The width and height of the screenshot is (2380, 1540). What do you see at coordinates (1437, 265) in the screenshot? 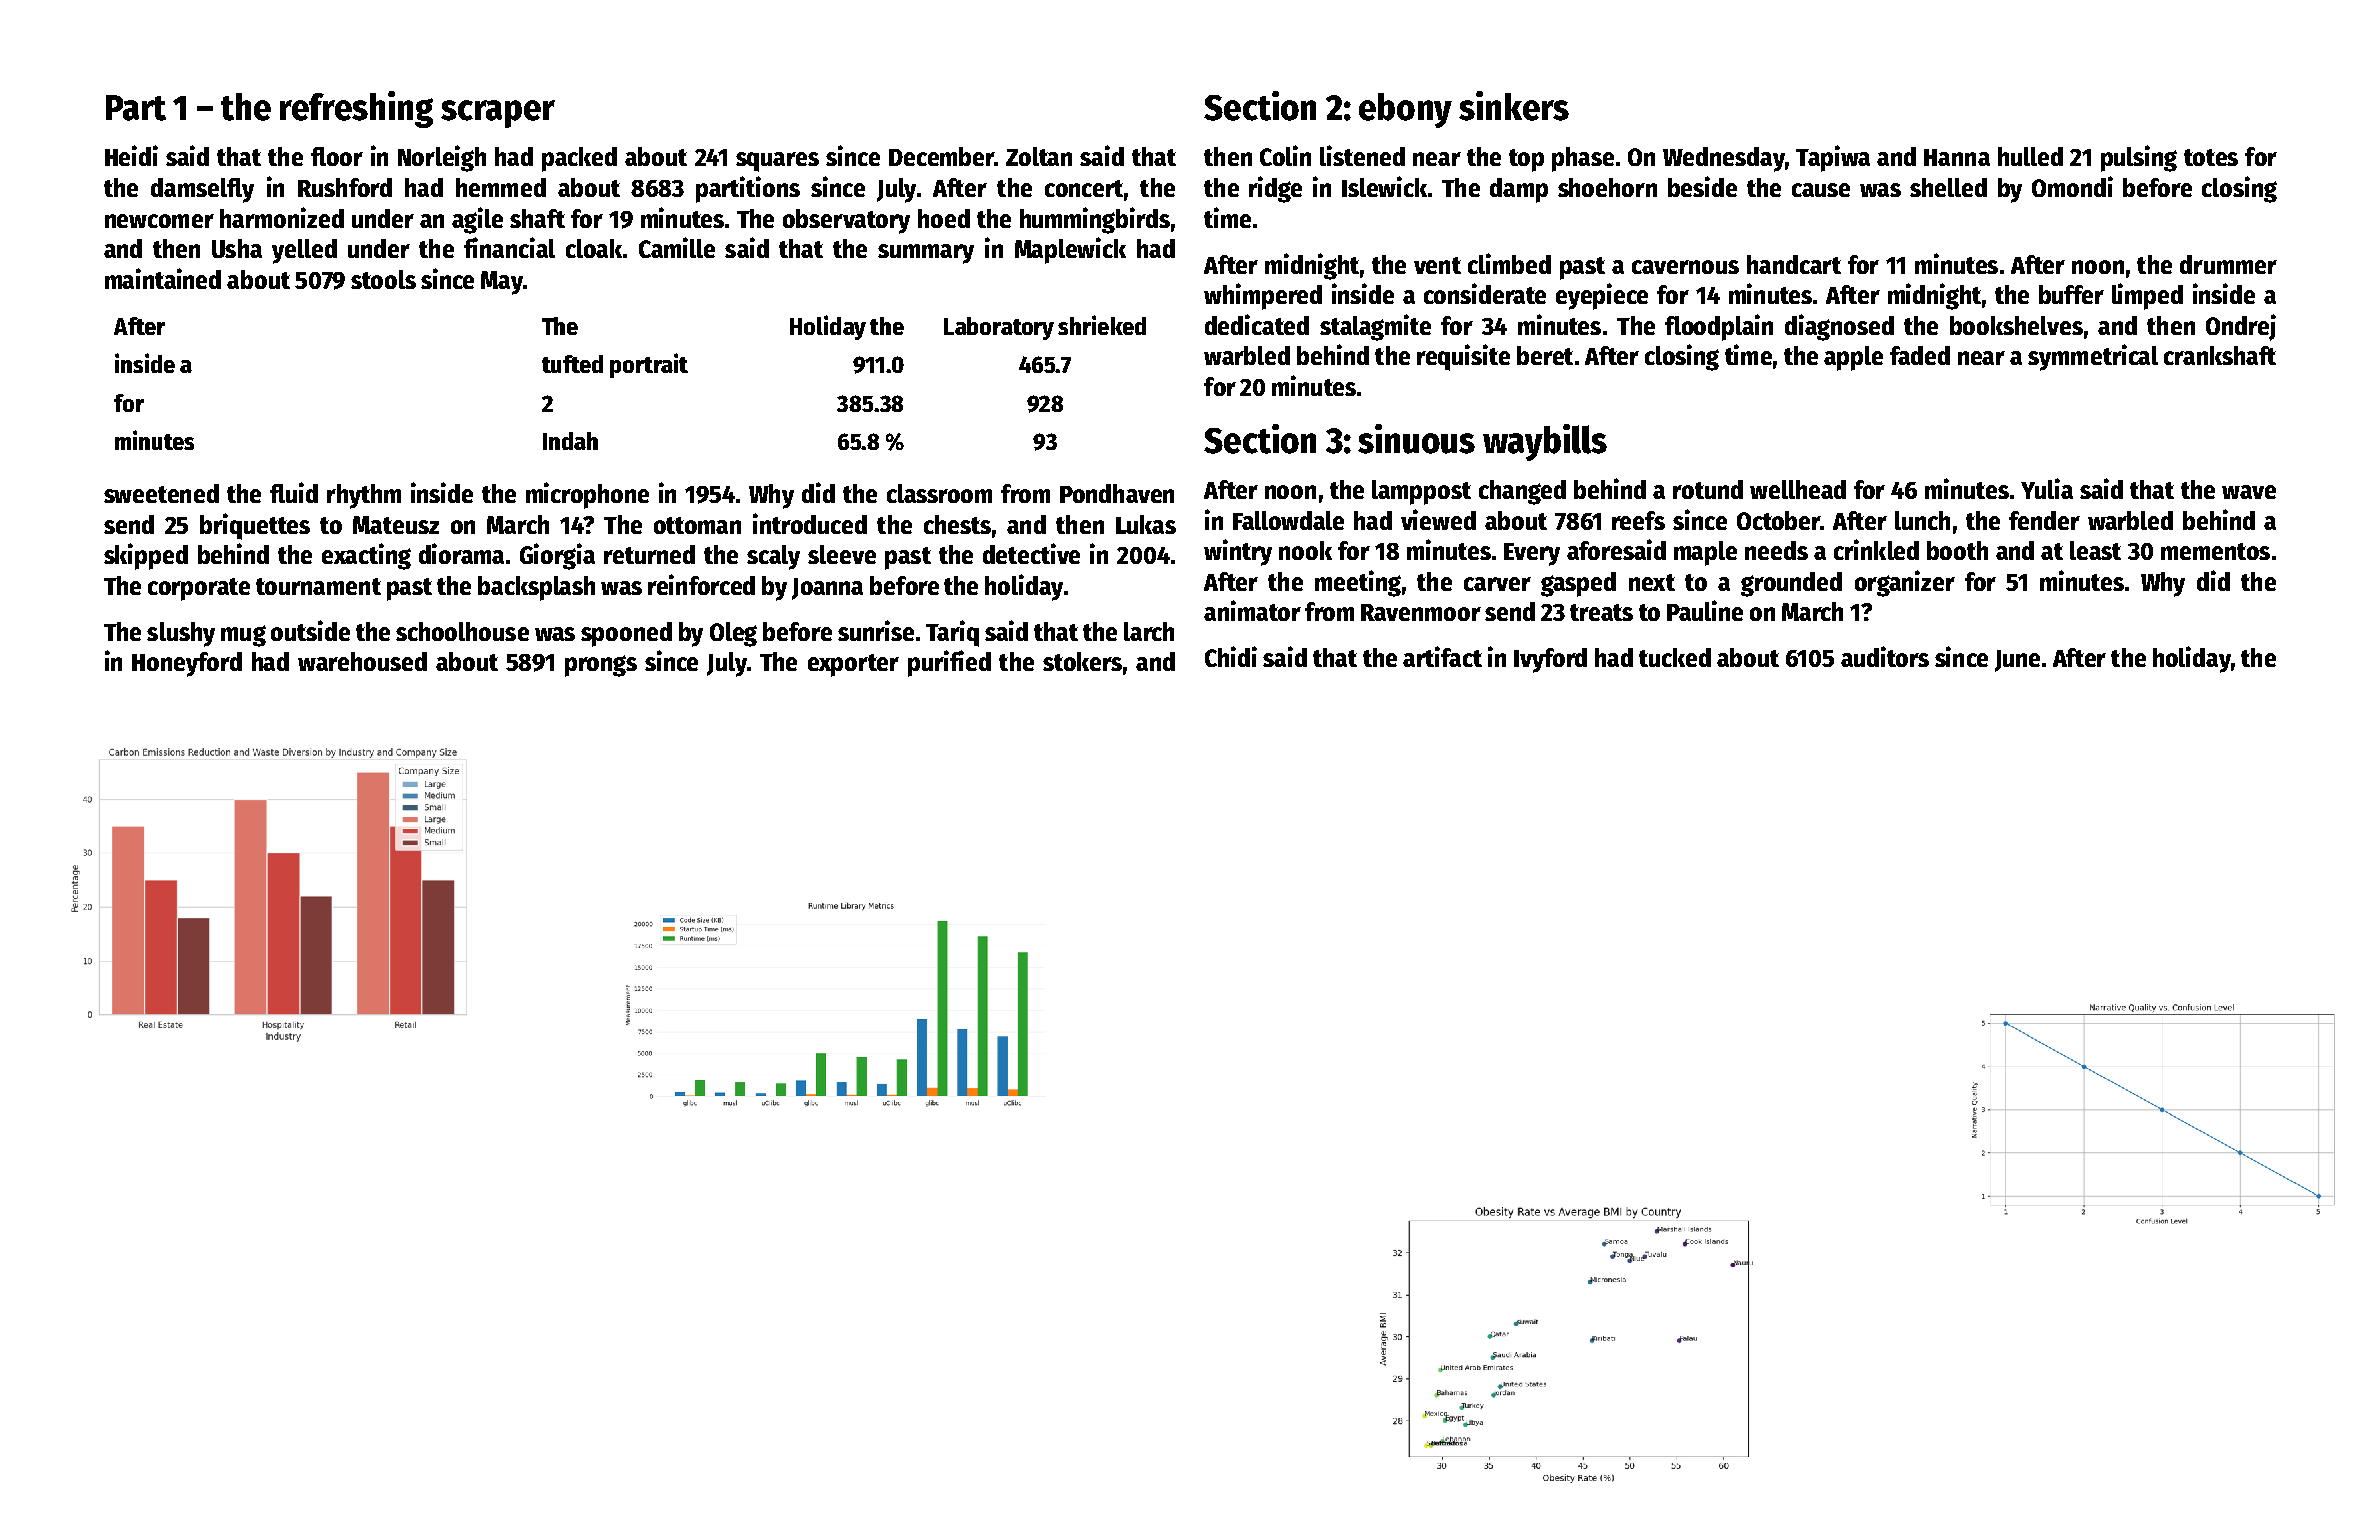
I see `vent` at bounding box center [1437, 265].
